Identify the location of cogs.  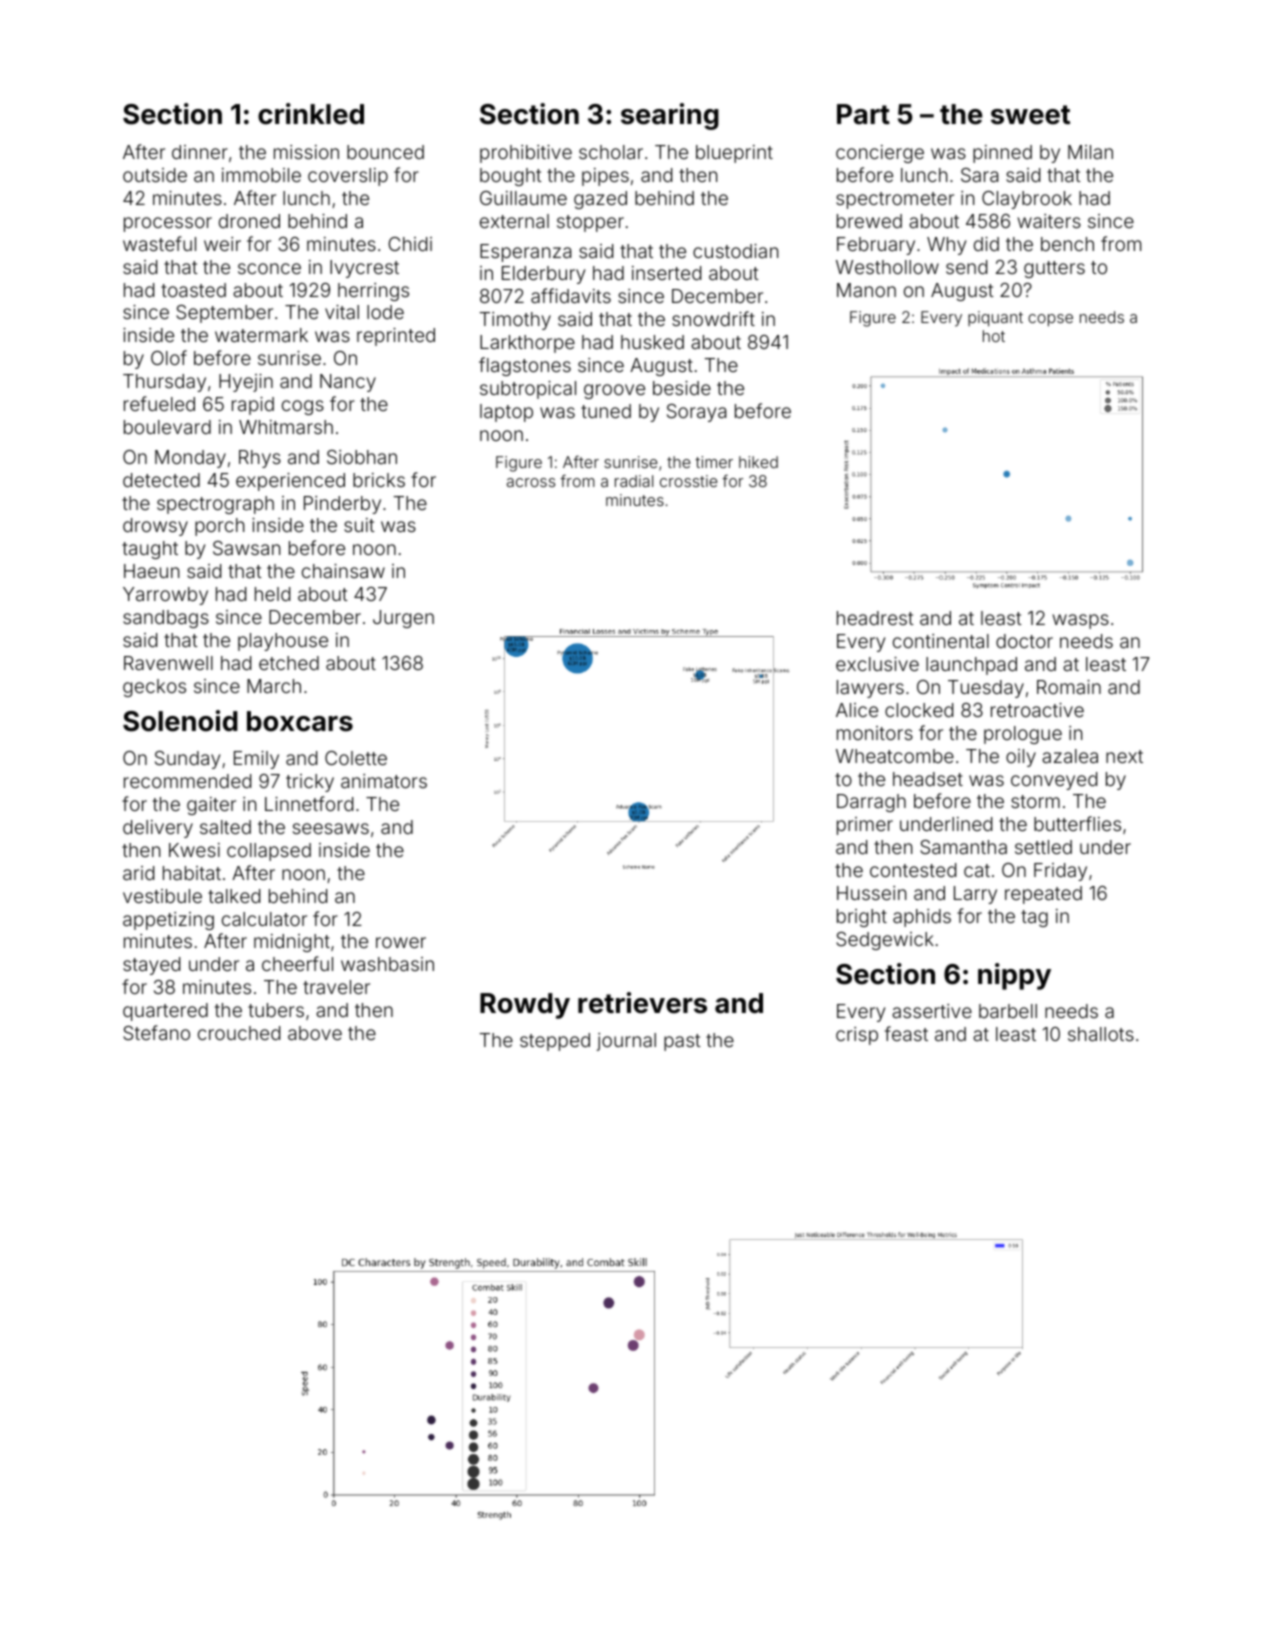
(303, 407).
